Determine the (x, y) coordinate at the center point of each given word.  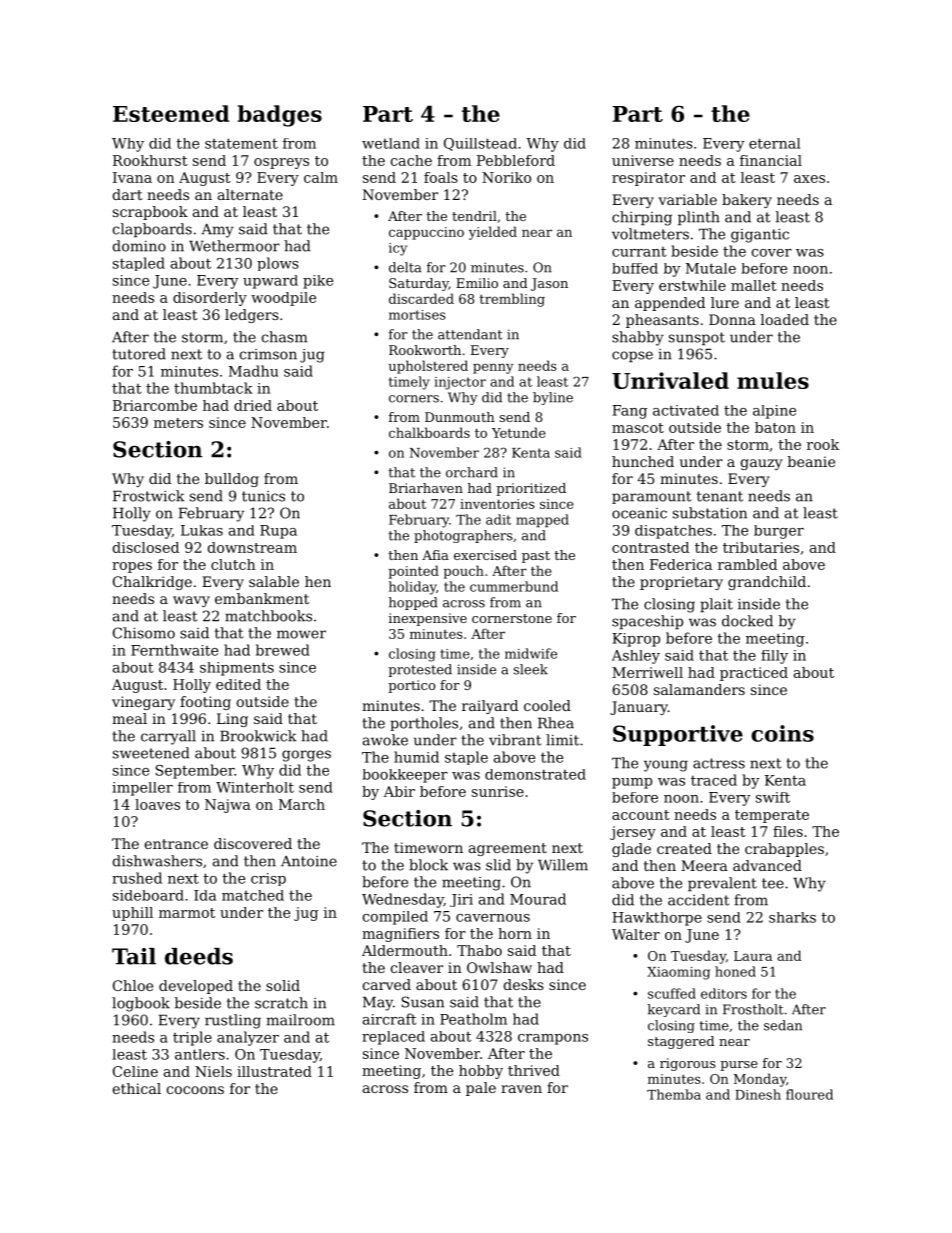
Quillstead (480, 144)
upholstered (428, 367)
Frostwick (149, 496)
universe (643, 160)
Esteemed (171, 113)
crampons (553, 1039)
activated (686, 410)
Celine (135, 1071)
